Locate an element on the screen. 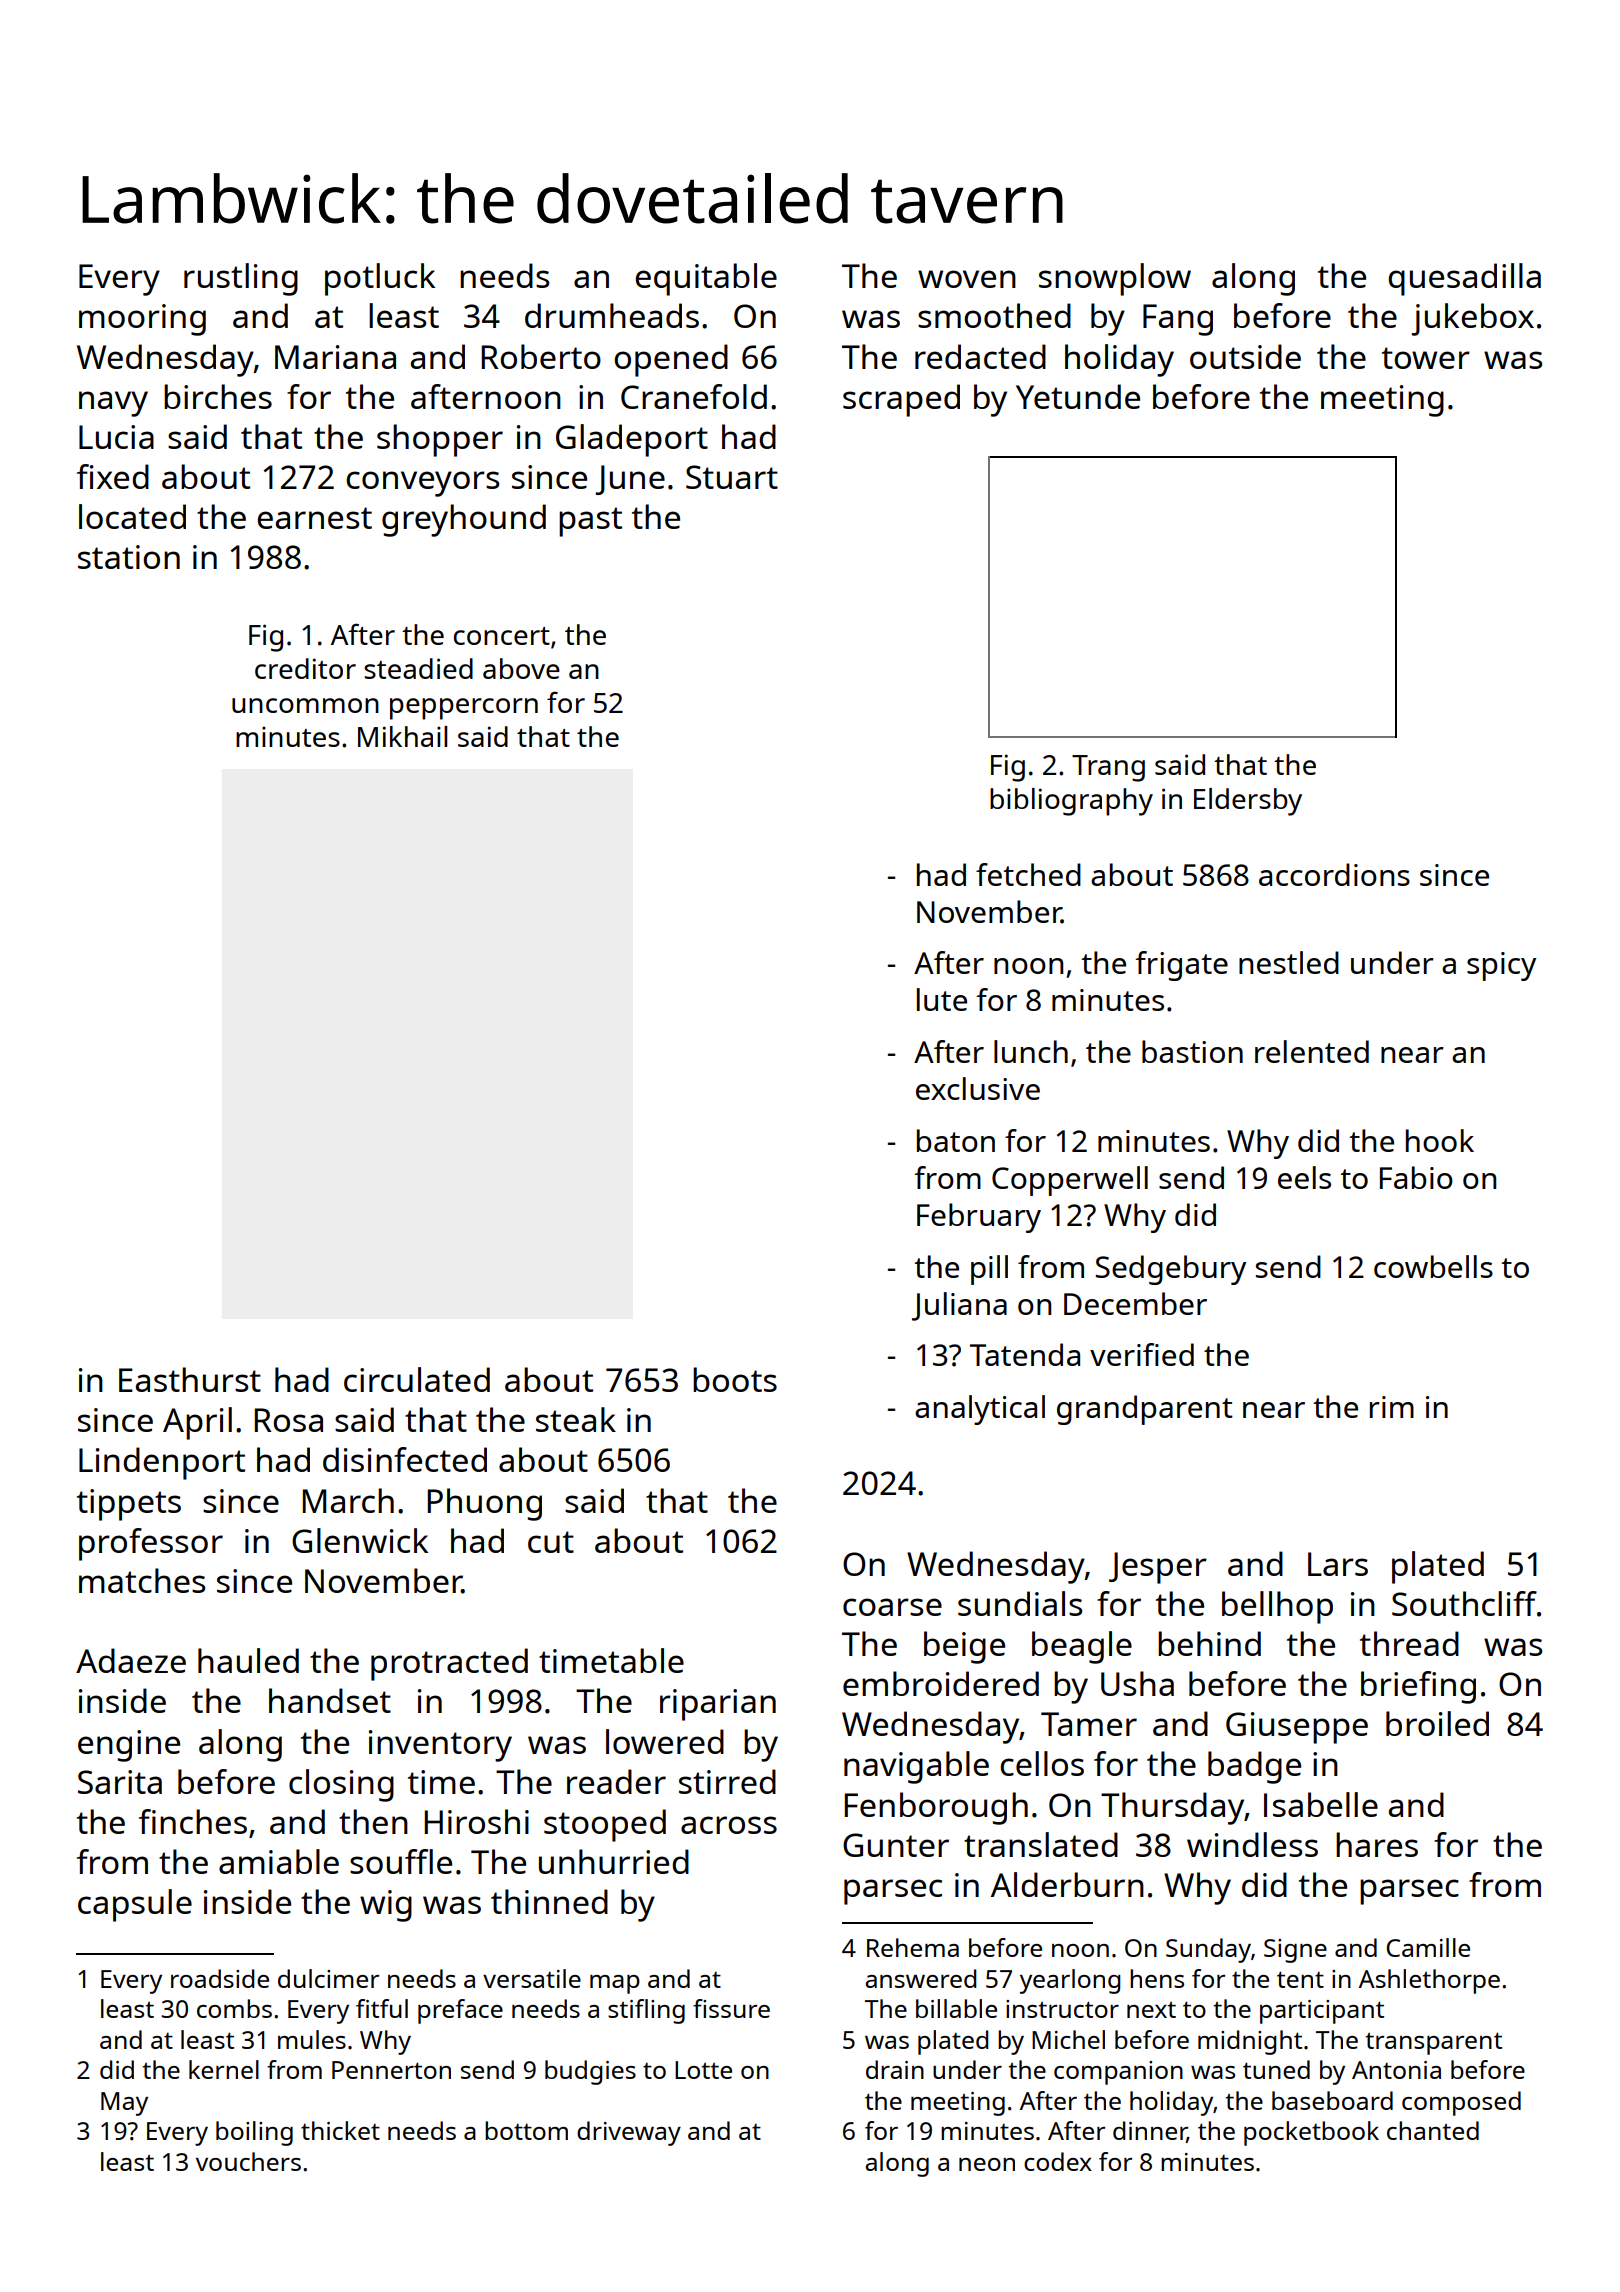 The image size is (1620, 2292). Mikhail is located at coordinates (402, 736).
